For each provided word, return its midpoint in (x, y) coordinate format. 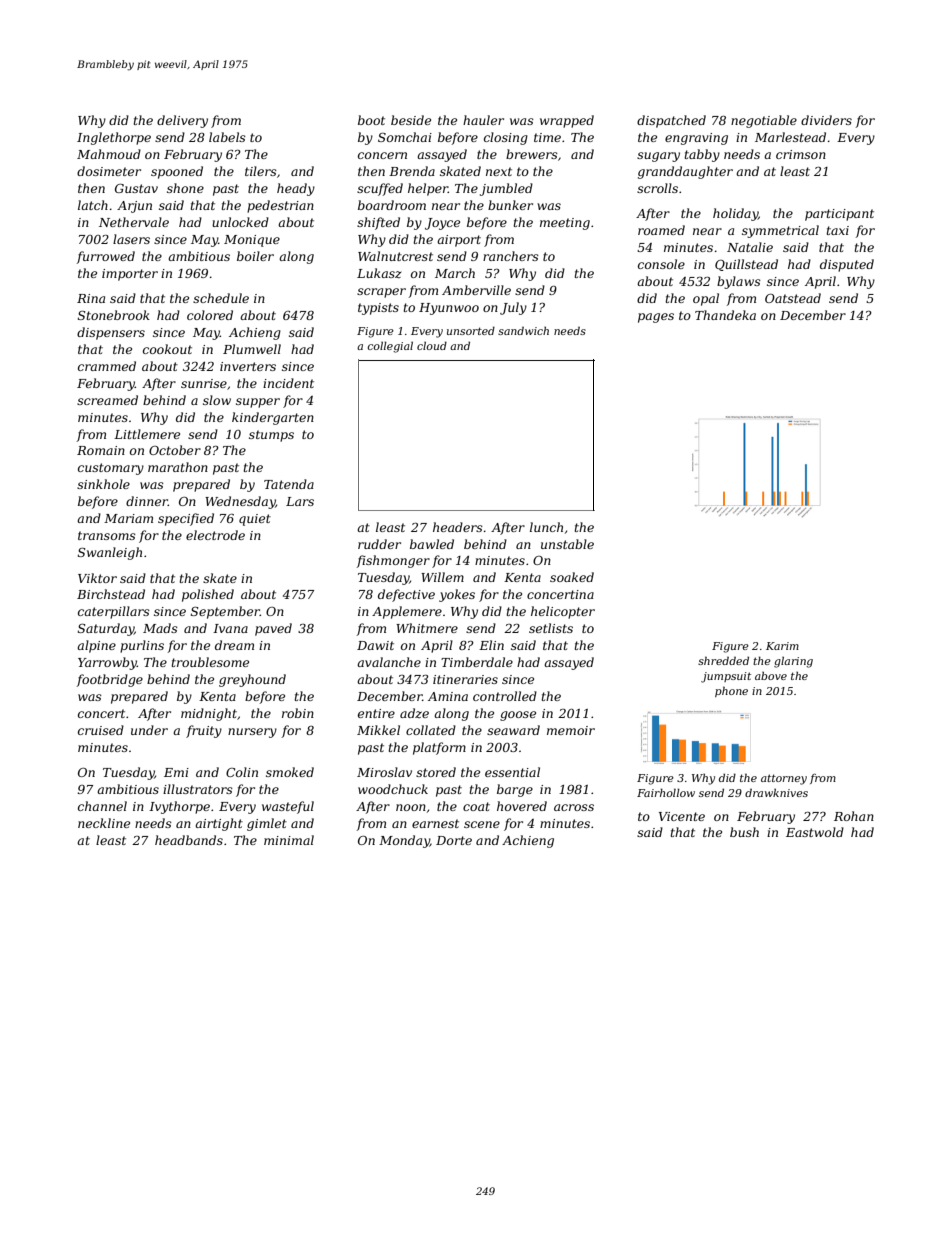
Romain (101, 450)
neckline (104, 823)
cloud (432, 345)
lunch (546, 527)
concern (382, 155)
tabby (702, 155)
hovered (522, 806)
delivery (182, 121)
